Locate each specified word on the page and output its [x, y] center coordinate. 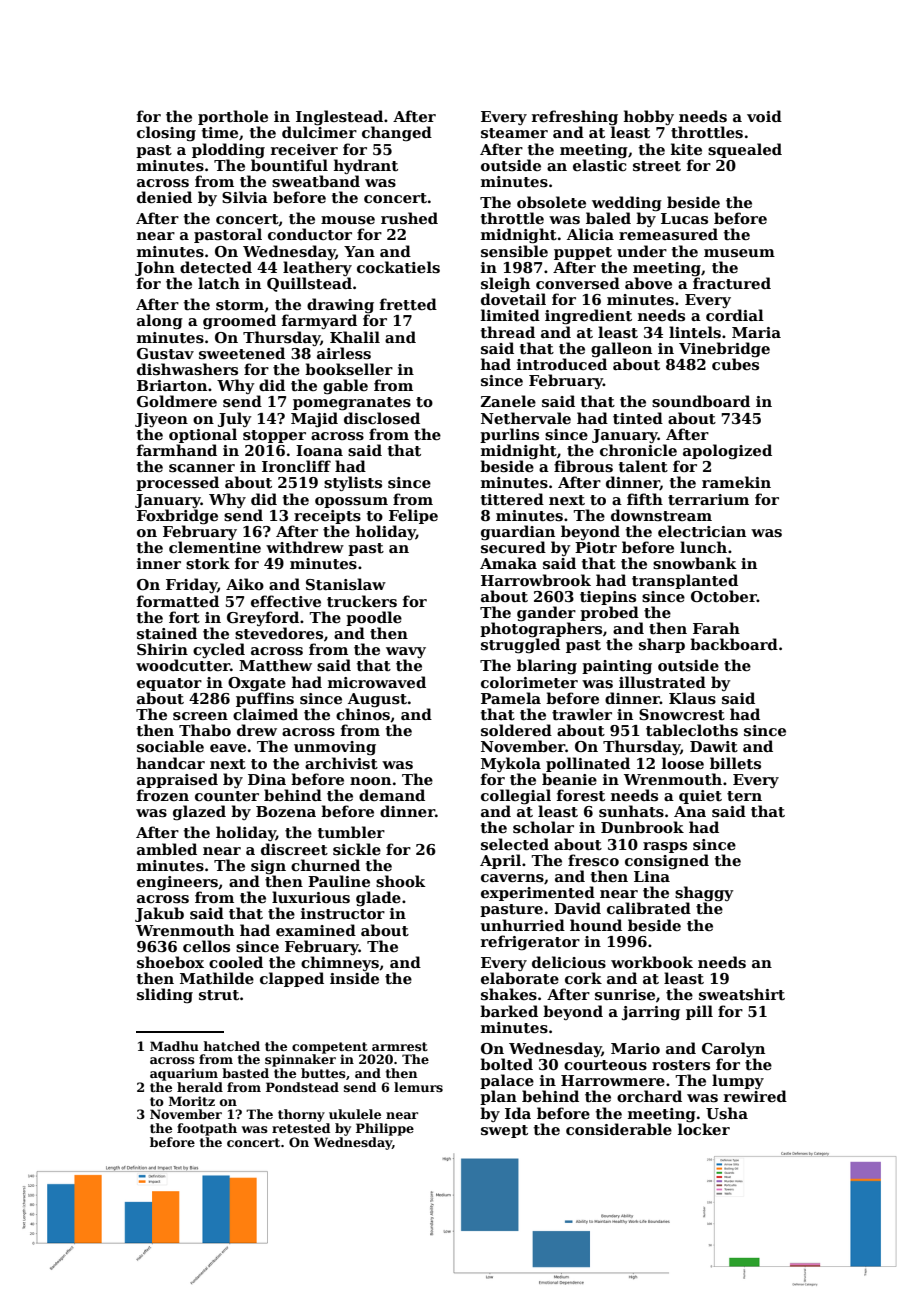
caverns [512, 878]
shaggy [704, 894]
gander [546, 614]
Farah [716, 628]
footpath [207, 1129]
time [220, 132]
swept [504, 1131]
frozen [163, 795]
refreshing [575, 118]
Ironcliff [296, 466]
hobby [649, 117]
